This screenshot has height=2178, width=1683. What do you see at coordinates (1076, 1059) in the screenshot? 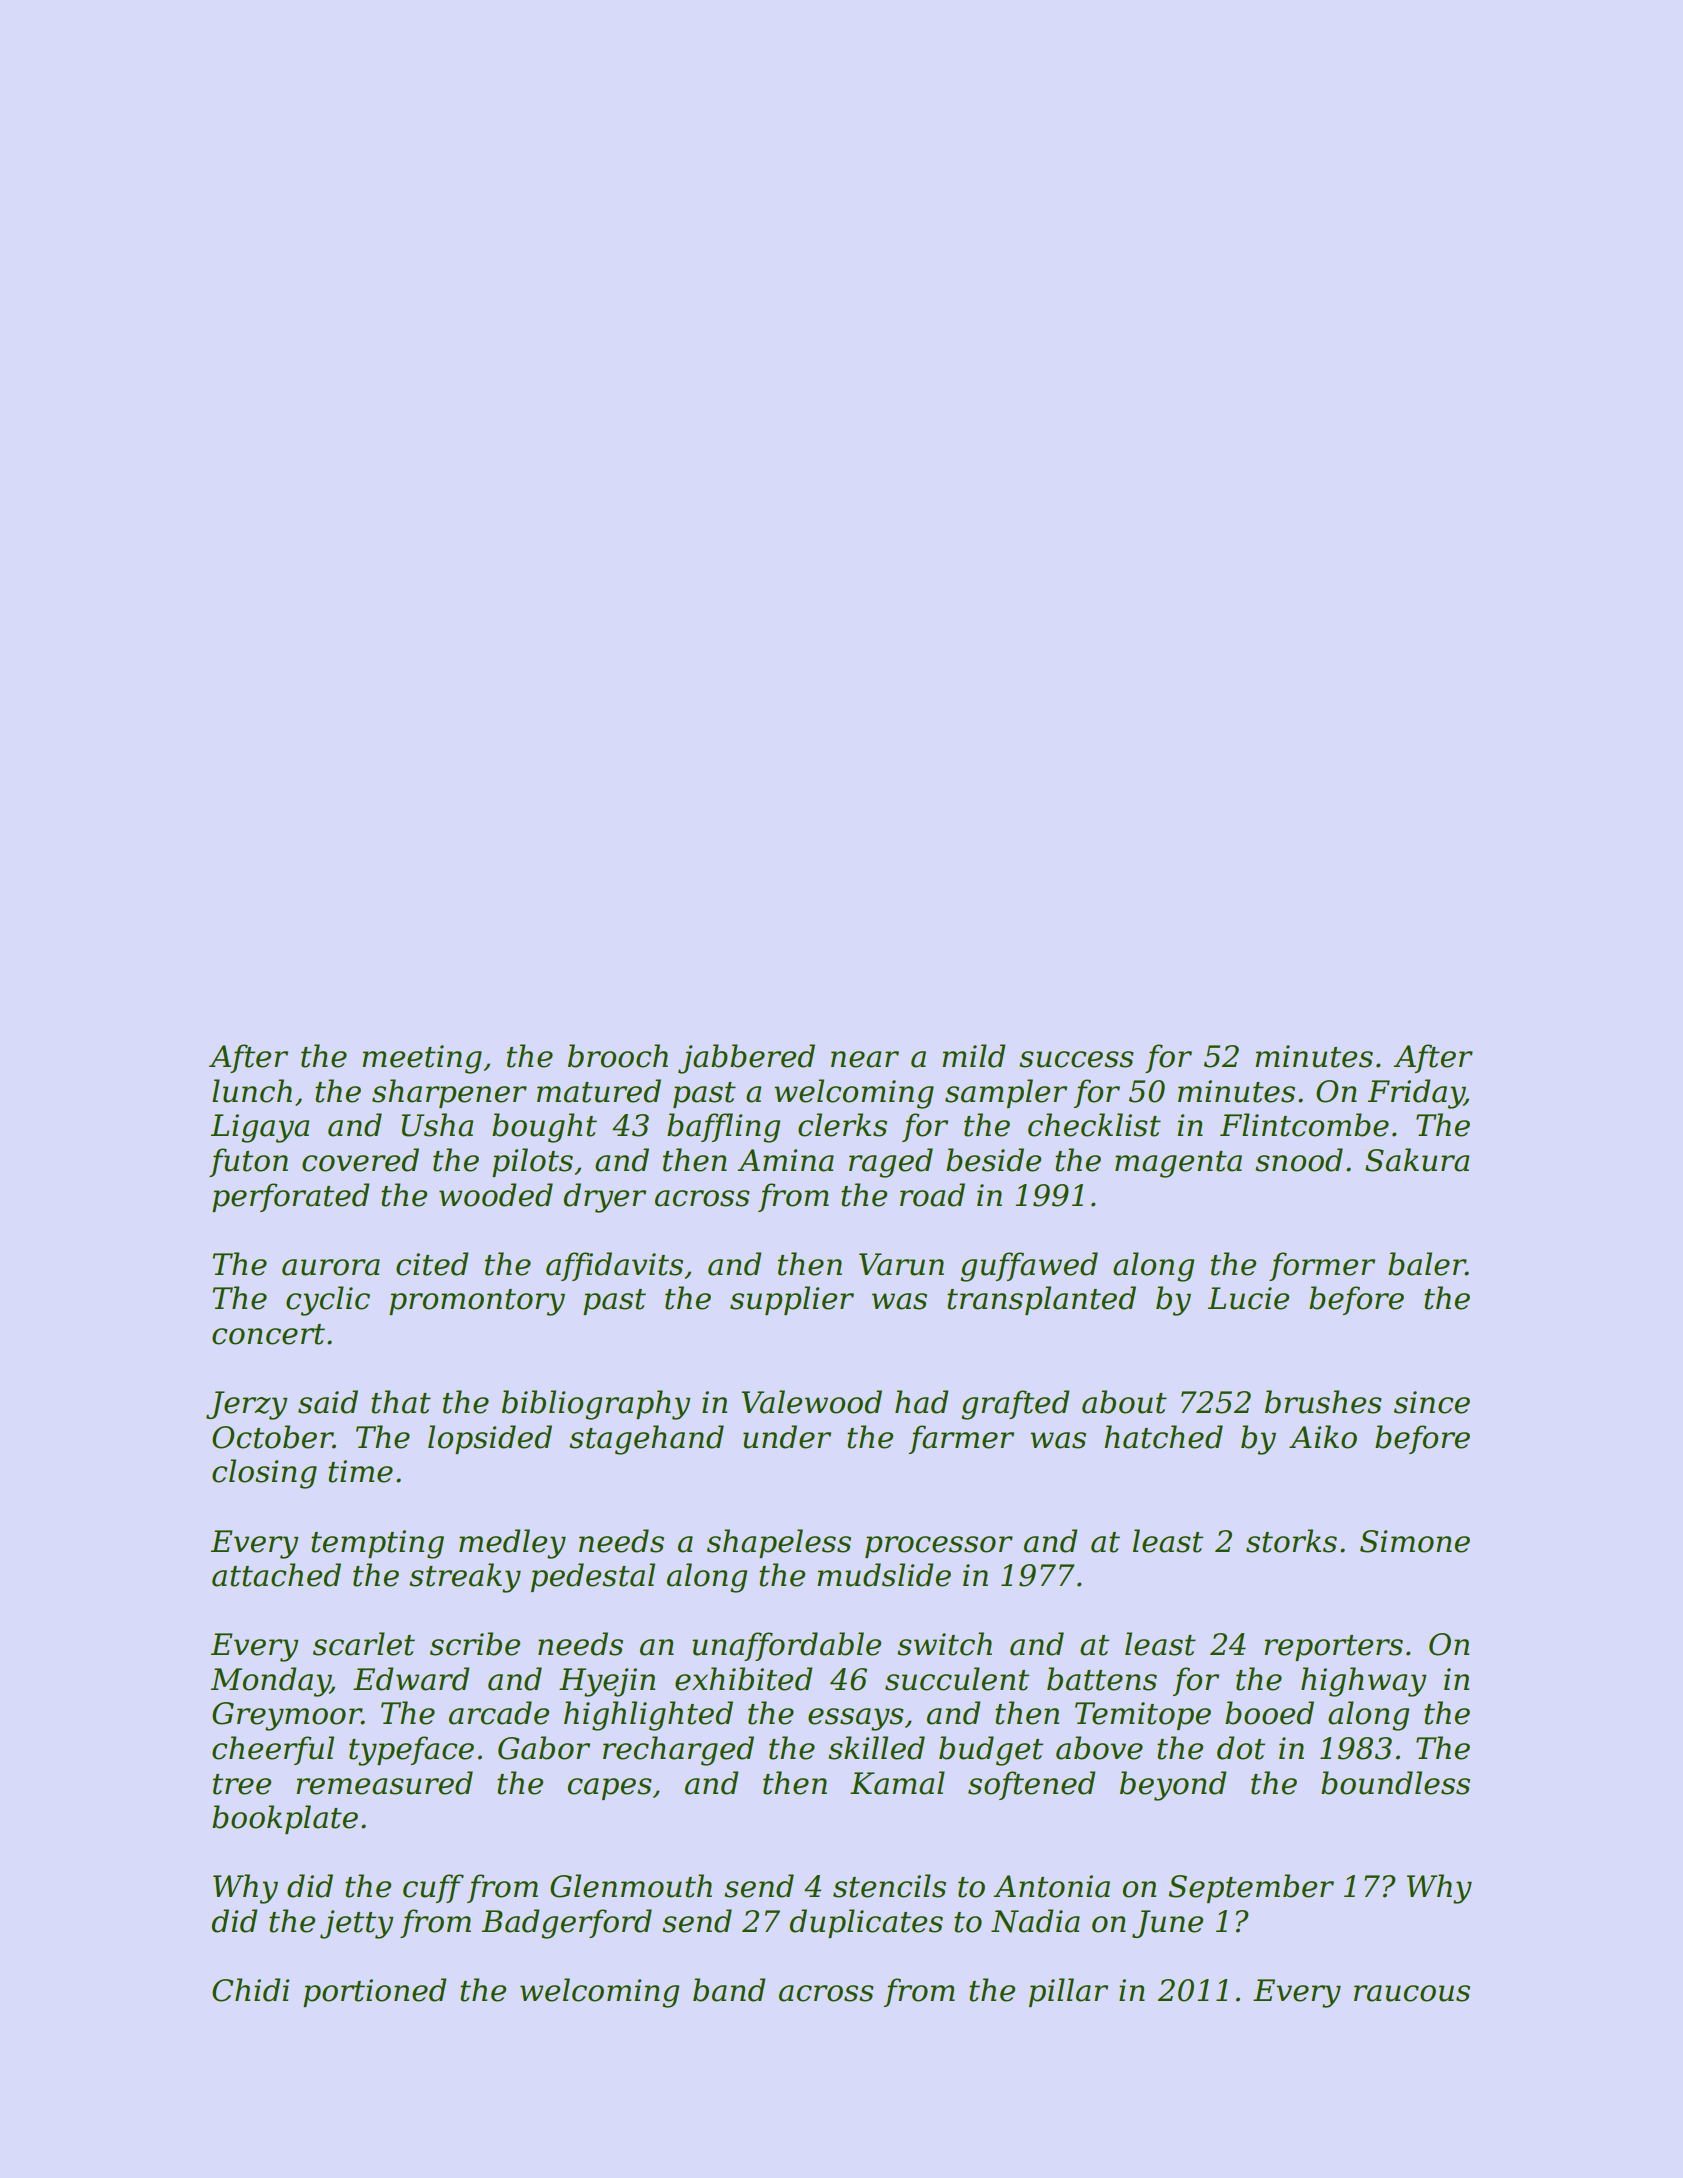
I see `success` at bounding box center [1076, 1059].
